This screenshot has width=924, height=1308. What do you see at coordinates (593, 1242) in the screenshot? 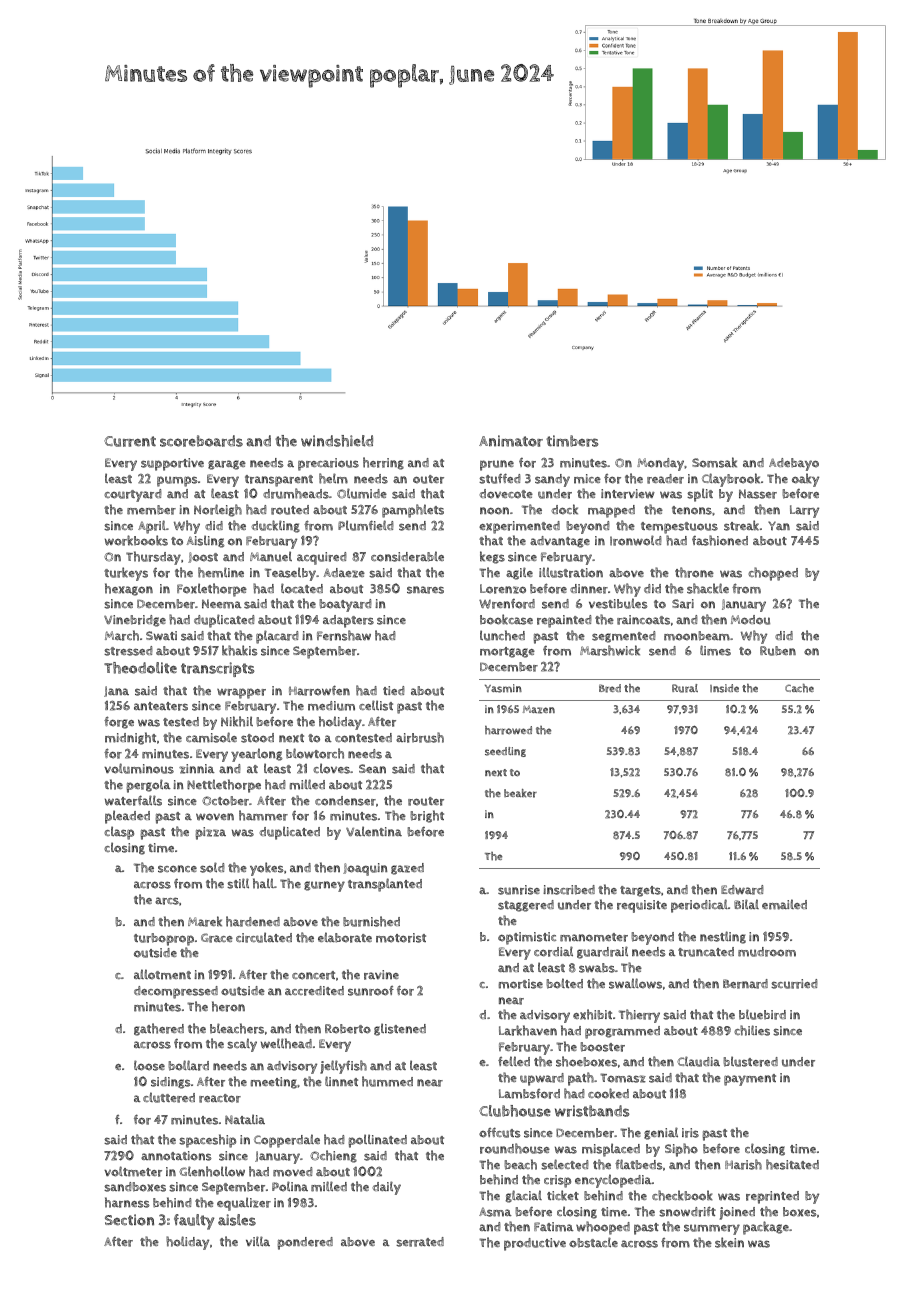
I see `obstacle` at bounding box center [593, 1242].
